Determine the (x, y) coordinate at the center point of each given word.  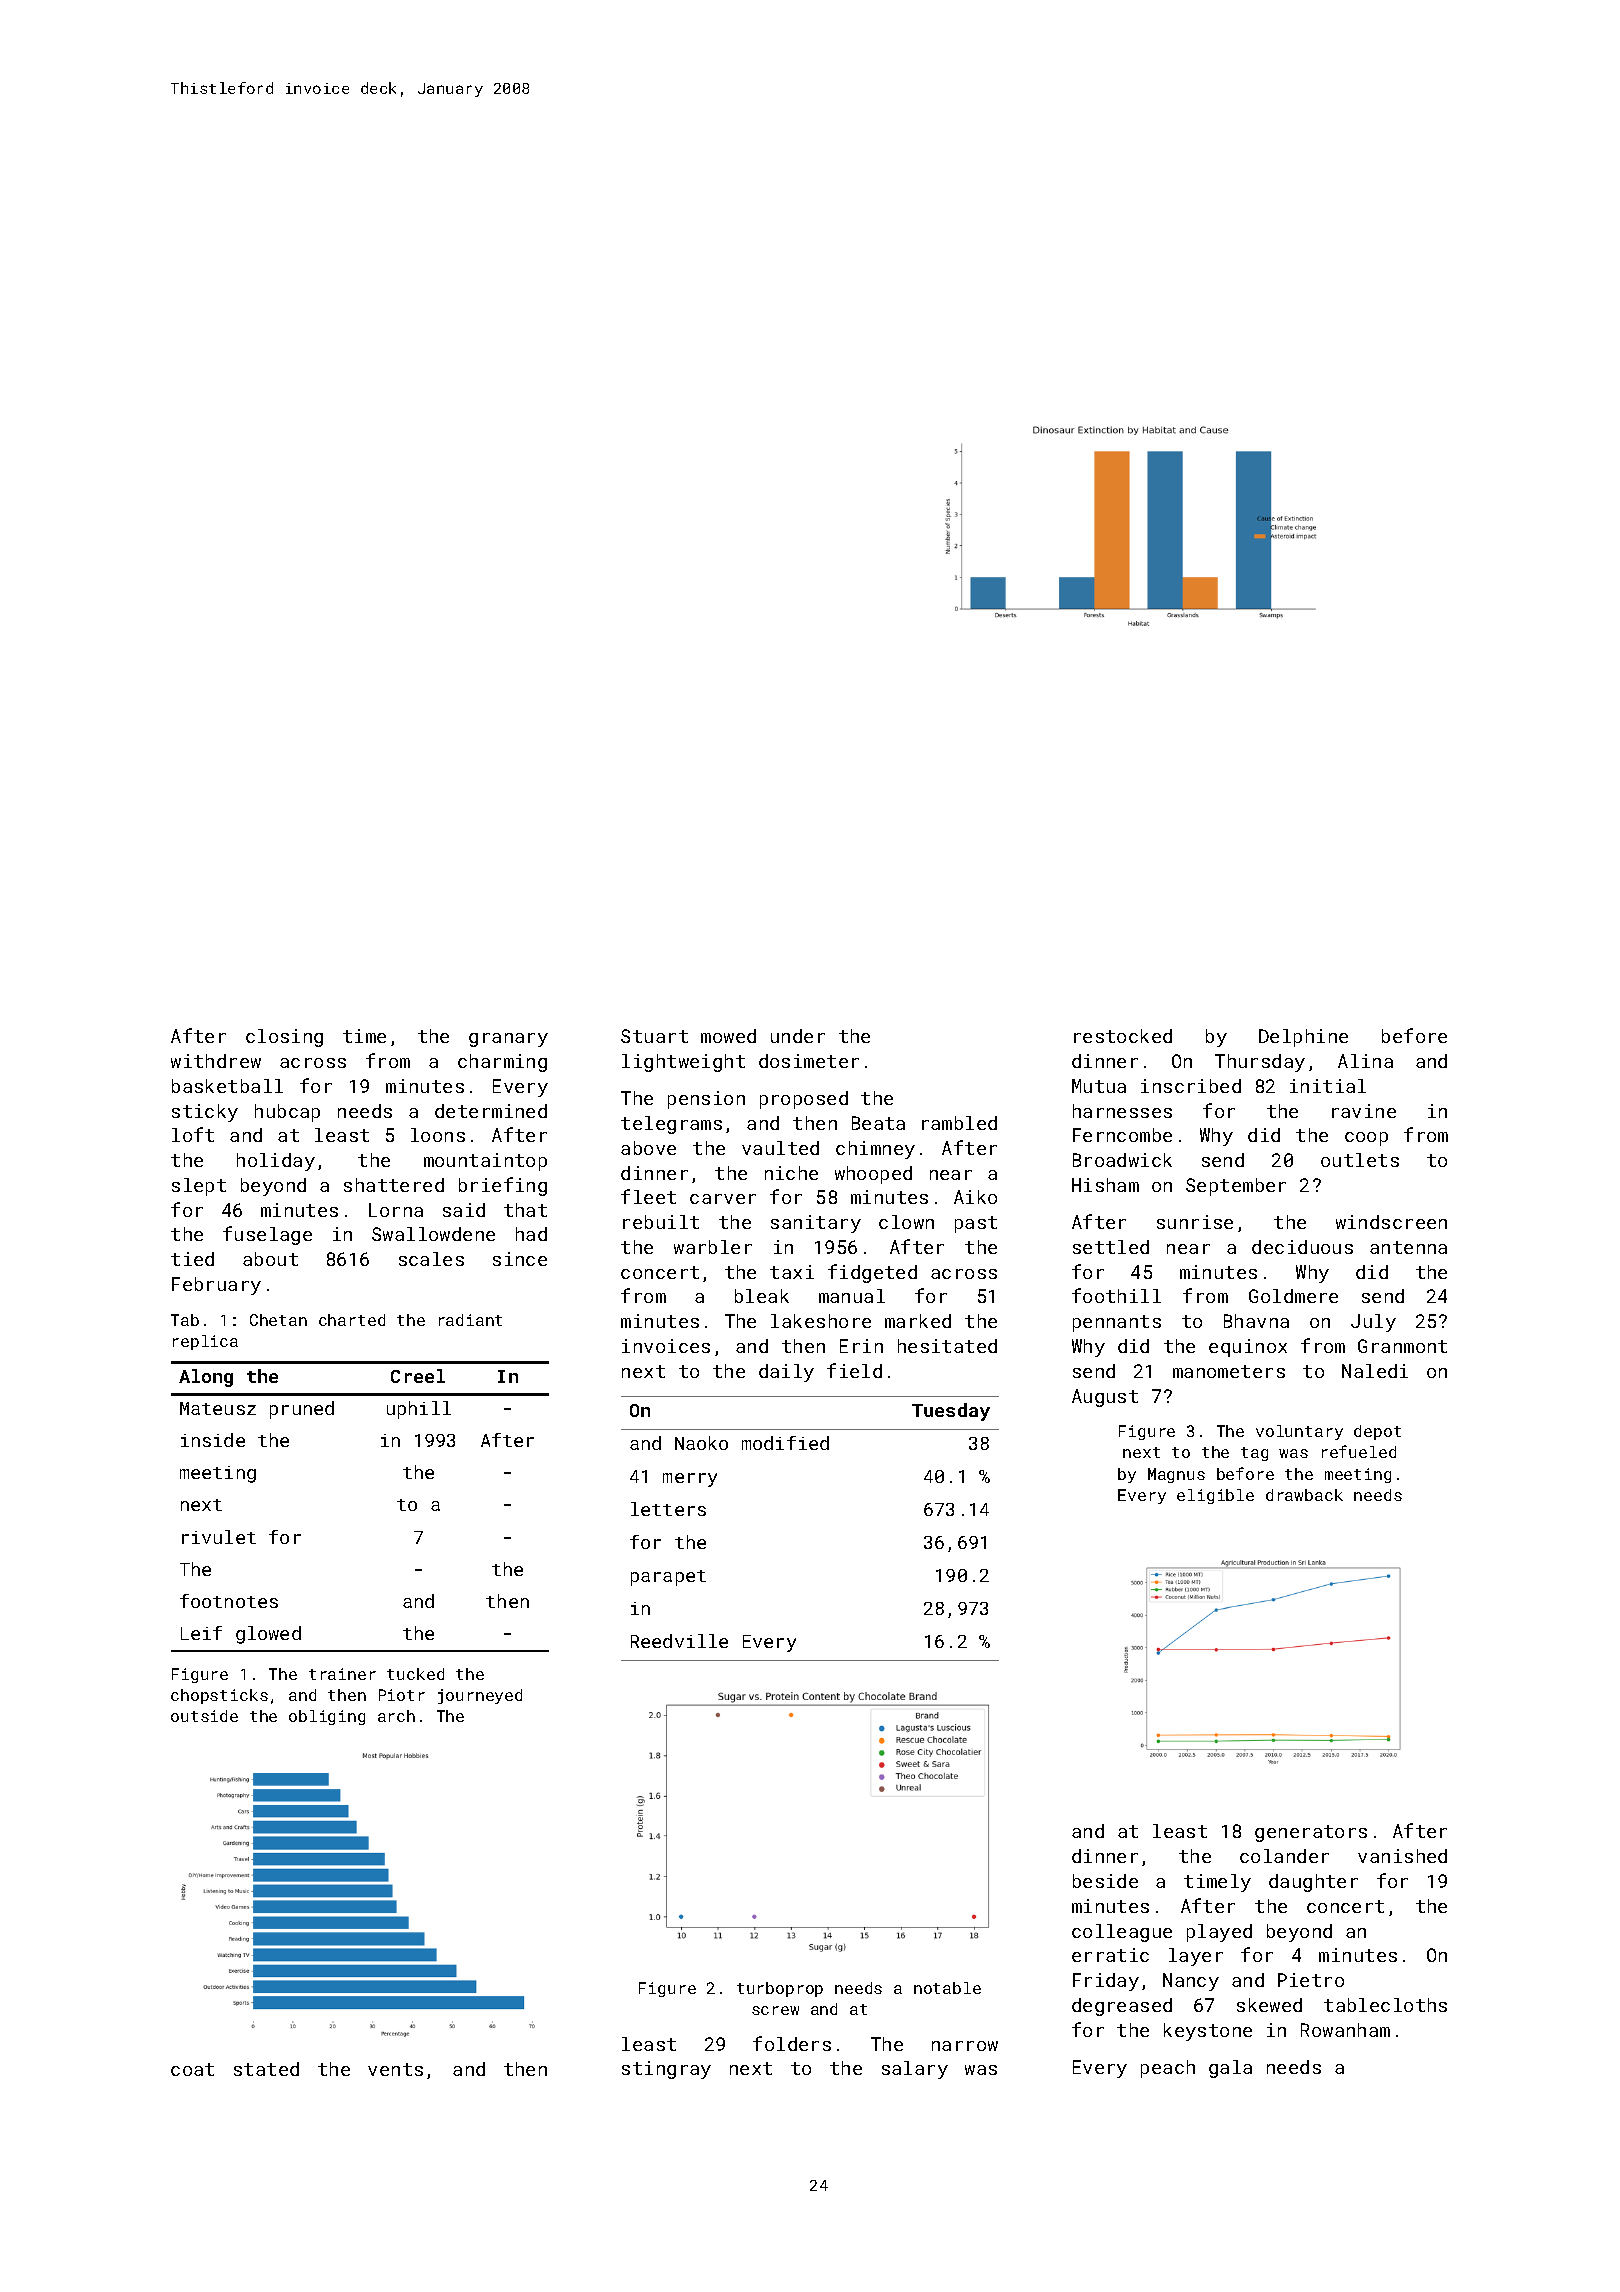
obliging (327, 1717)
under (798, 1036)
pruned (302, 1410)
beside (1105, 1881)
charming (502, 1063)
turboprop (780, 1989)
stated (266, 2069)
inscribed (1191, 1086)
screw (775, 2010)
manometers (1229, 1371)
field (854, 1370)
